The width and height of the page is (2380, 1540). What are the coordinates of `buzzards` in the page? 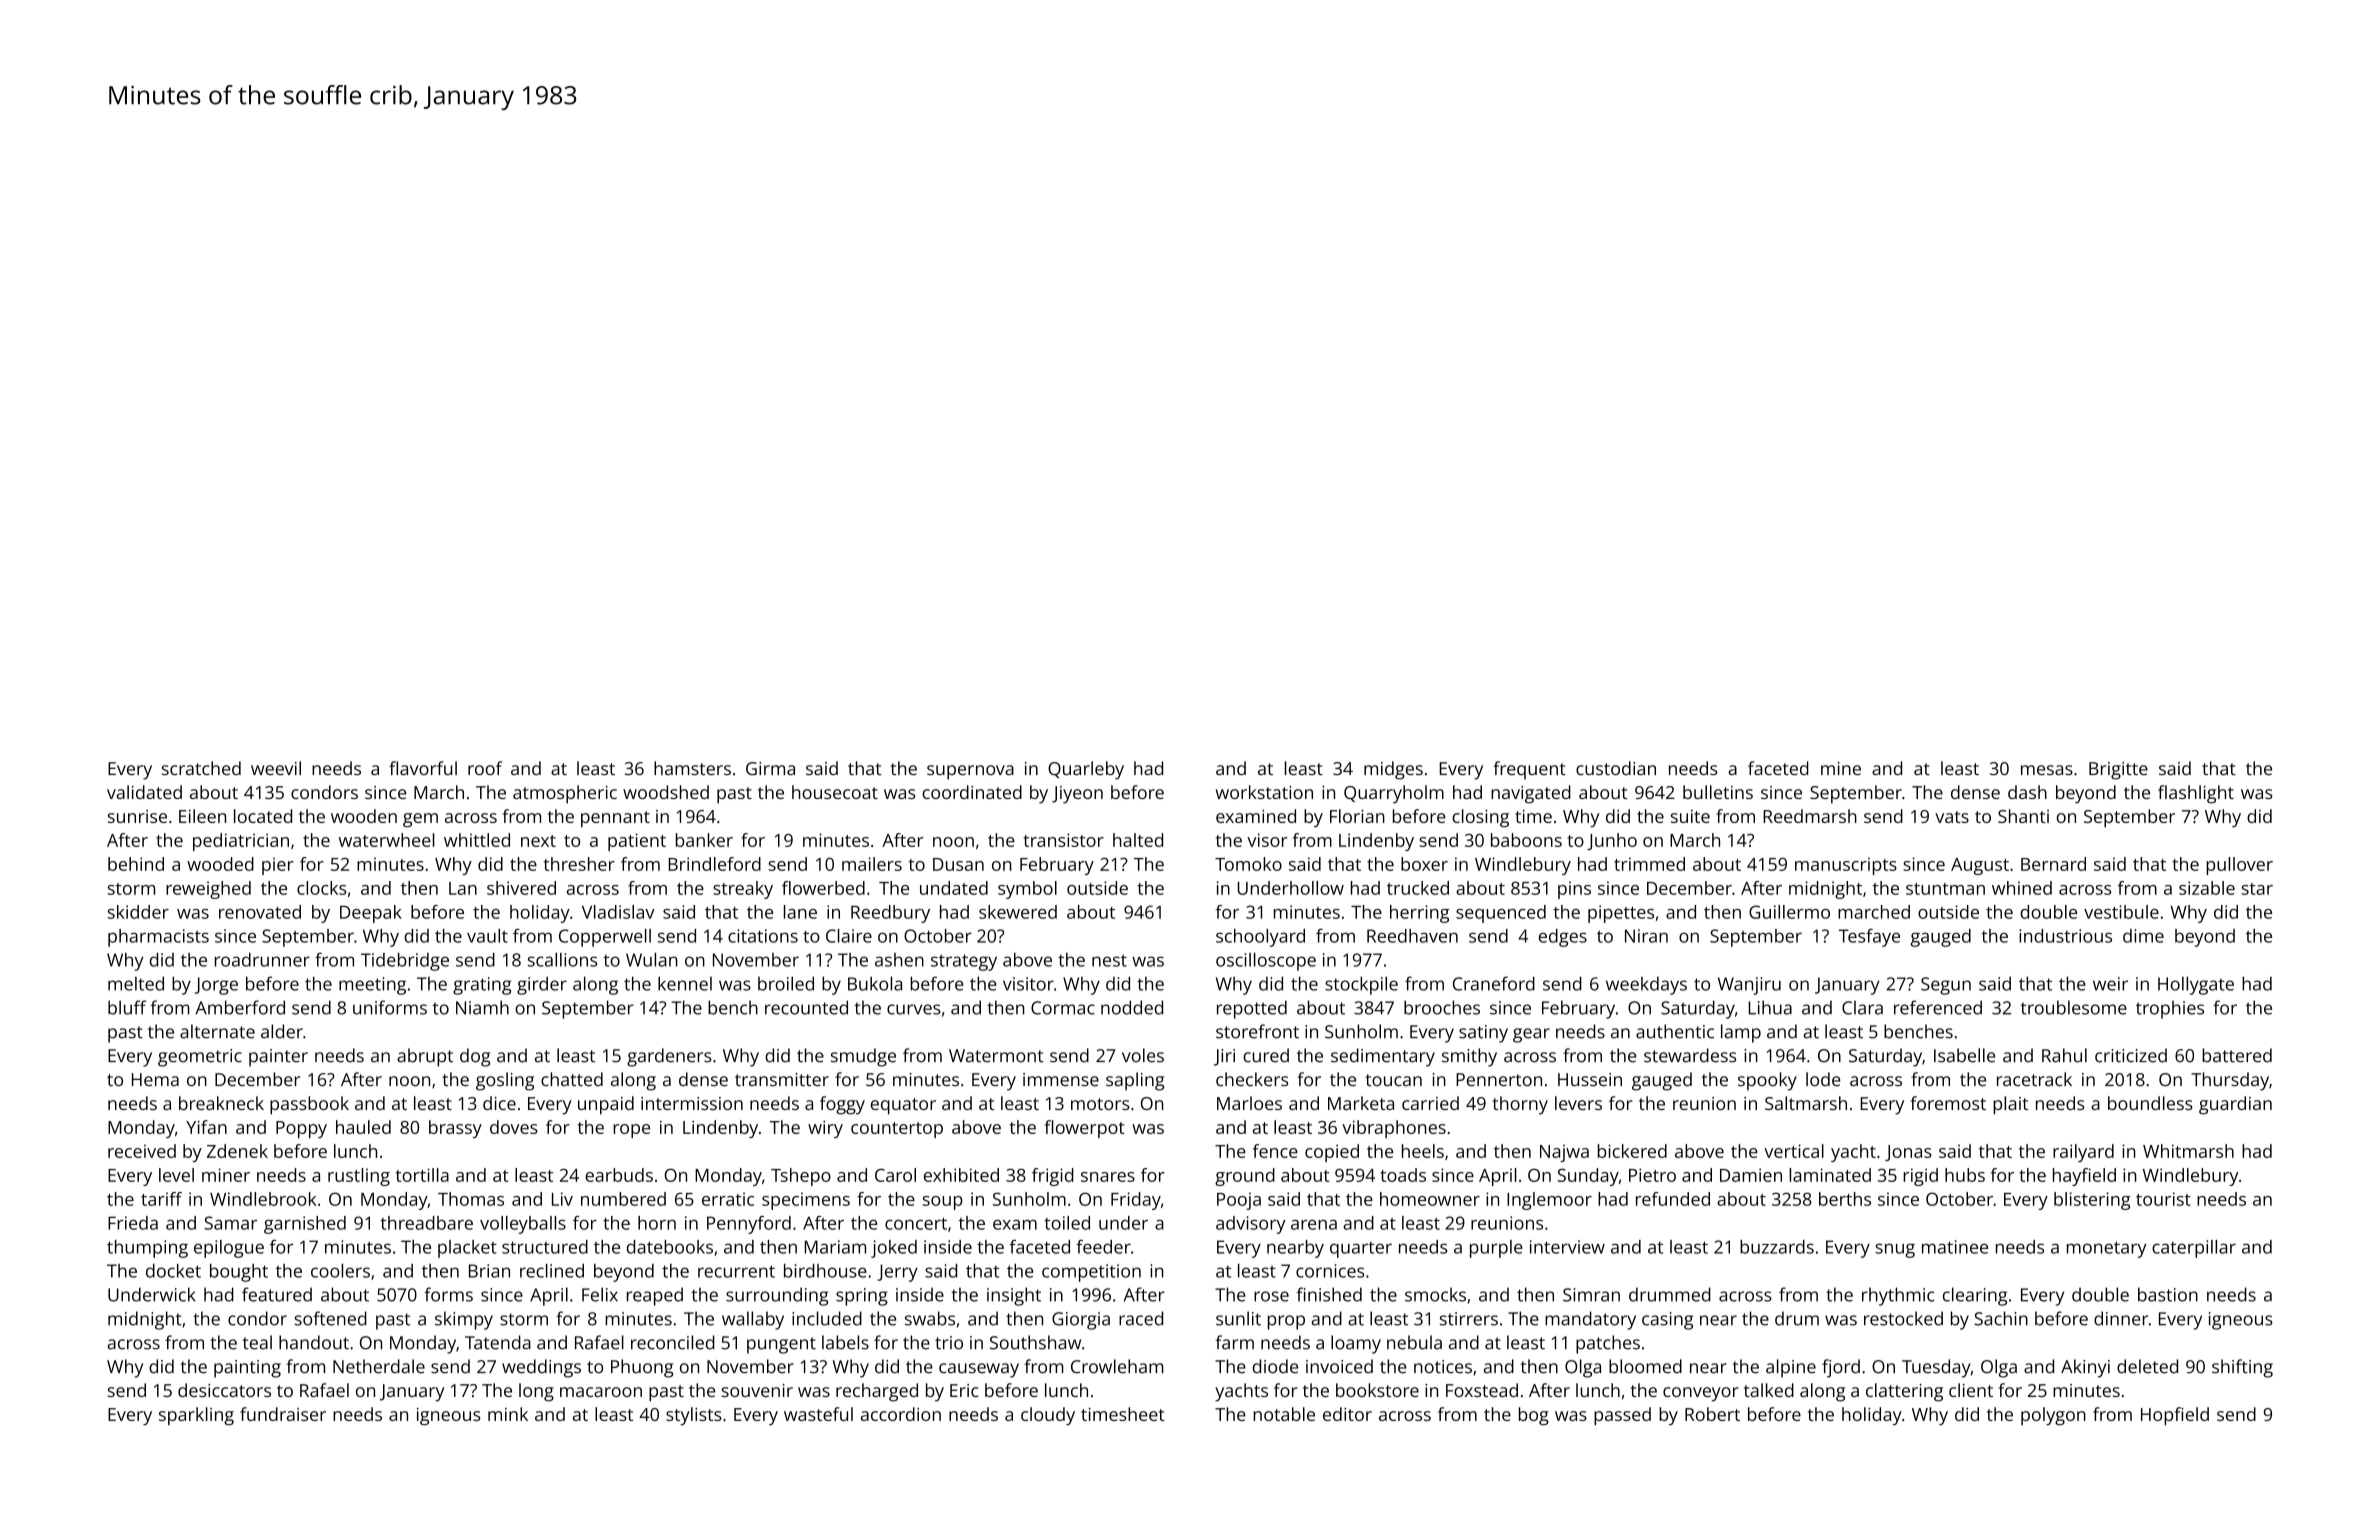 It's located at (1777, 1247).
